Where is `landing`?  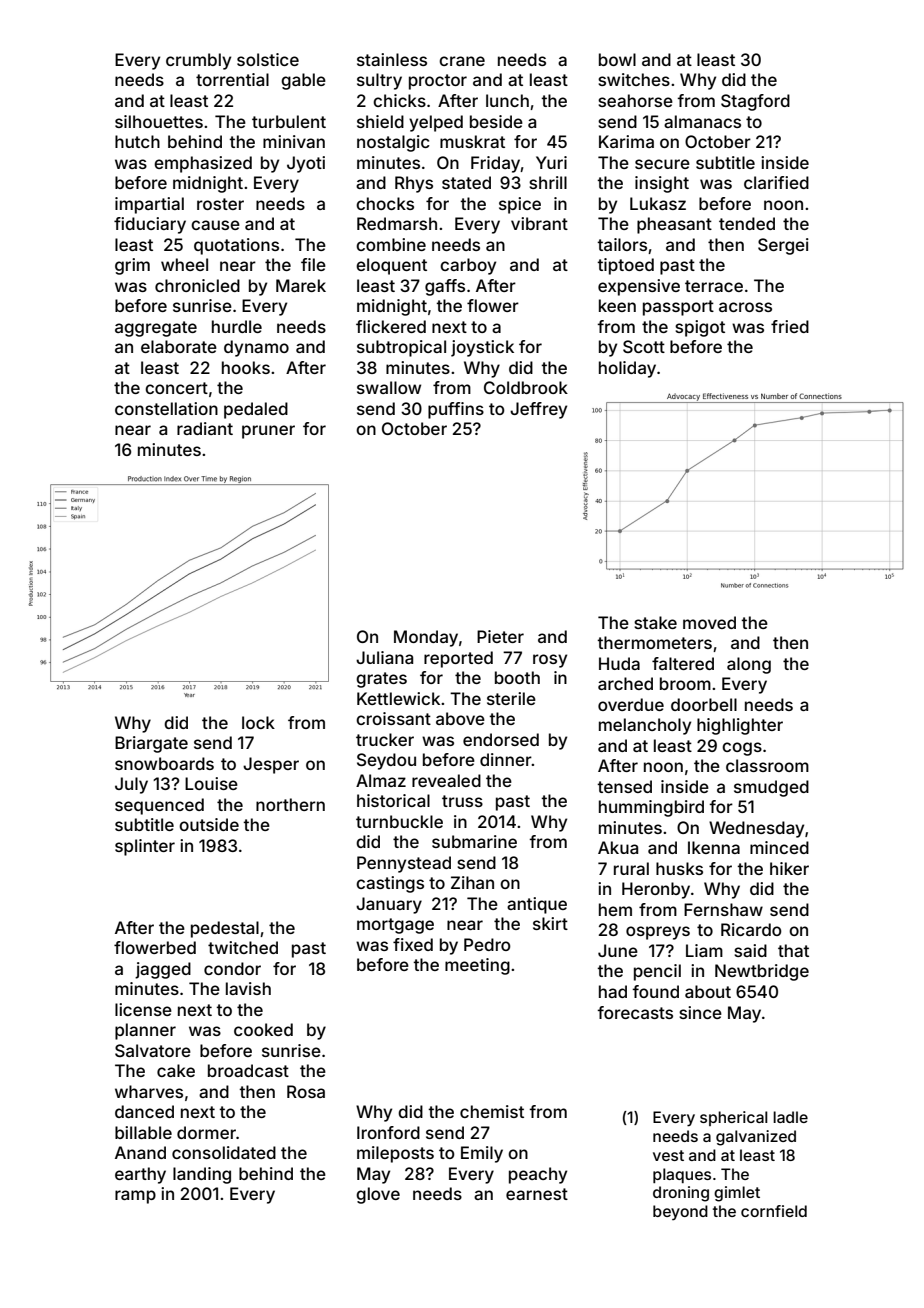 landing is located at coordinates (202, 1175).
